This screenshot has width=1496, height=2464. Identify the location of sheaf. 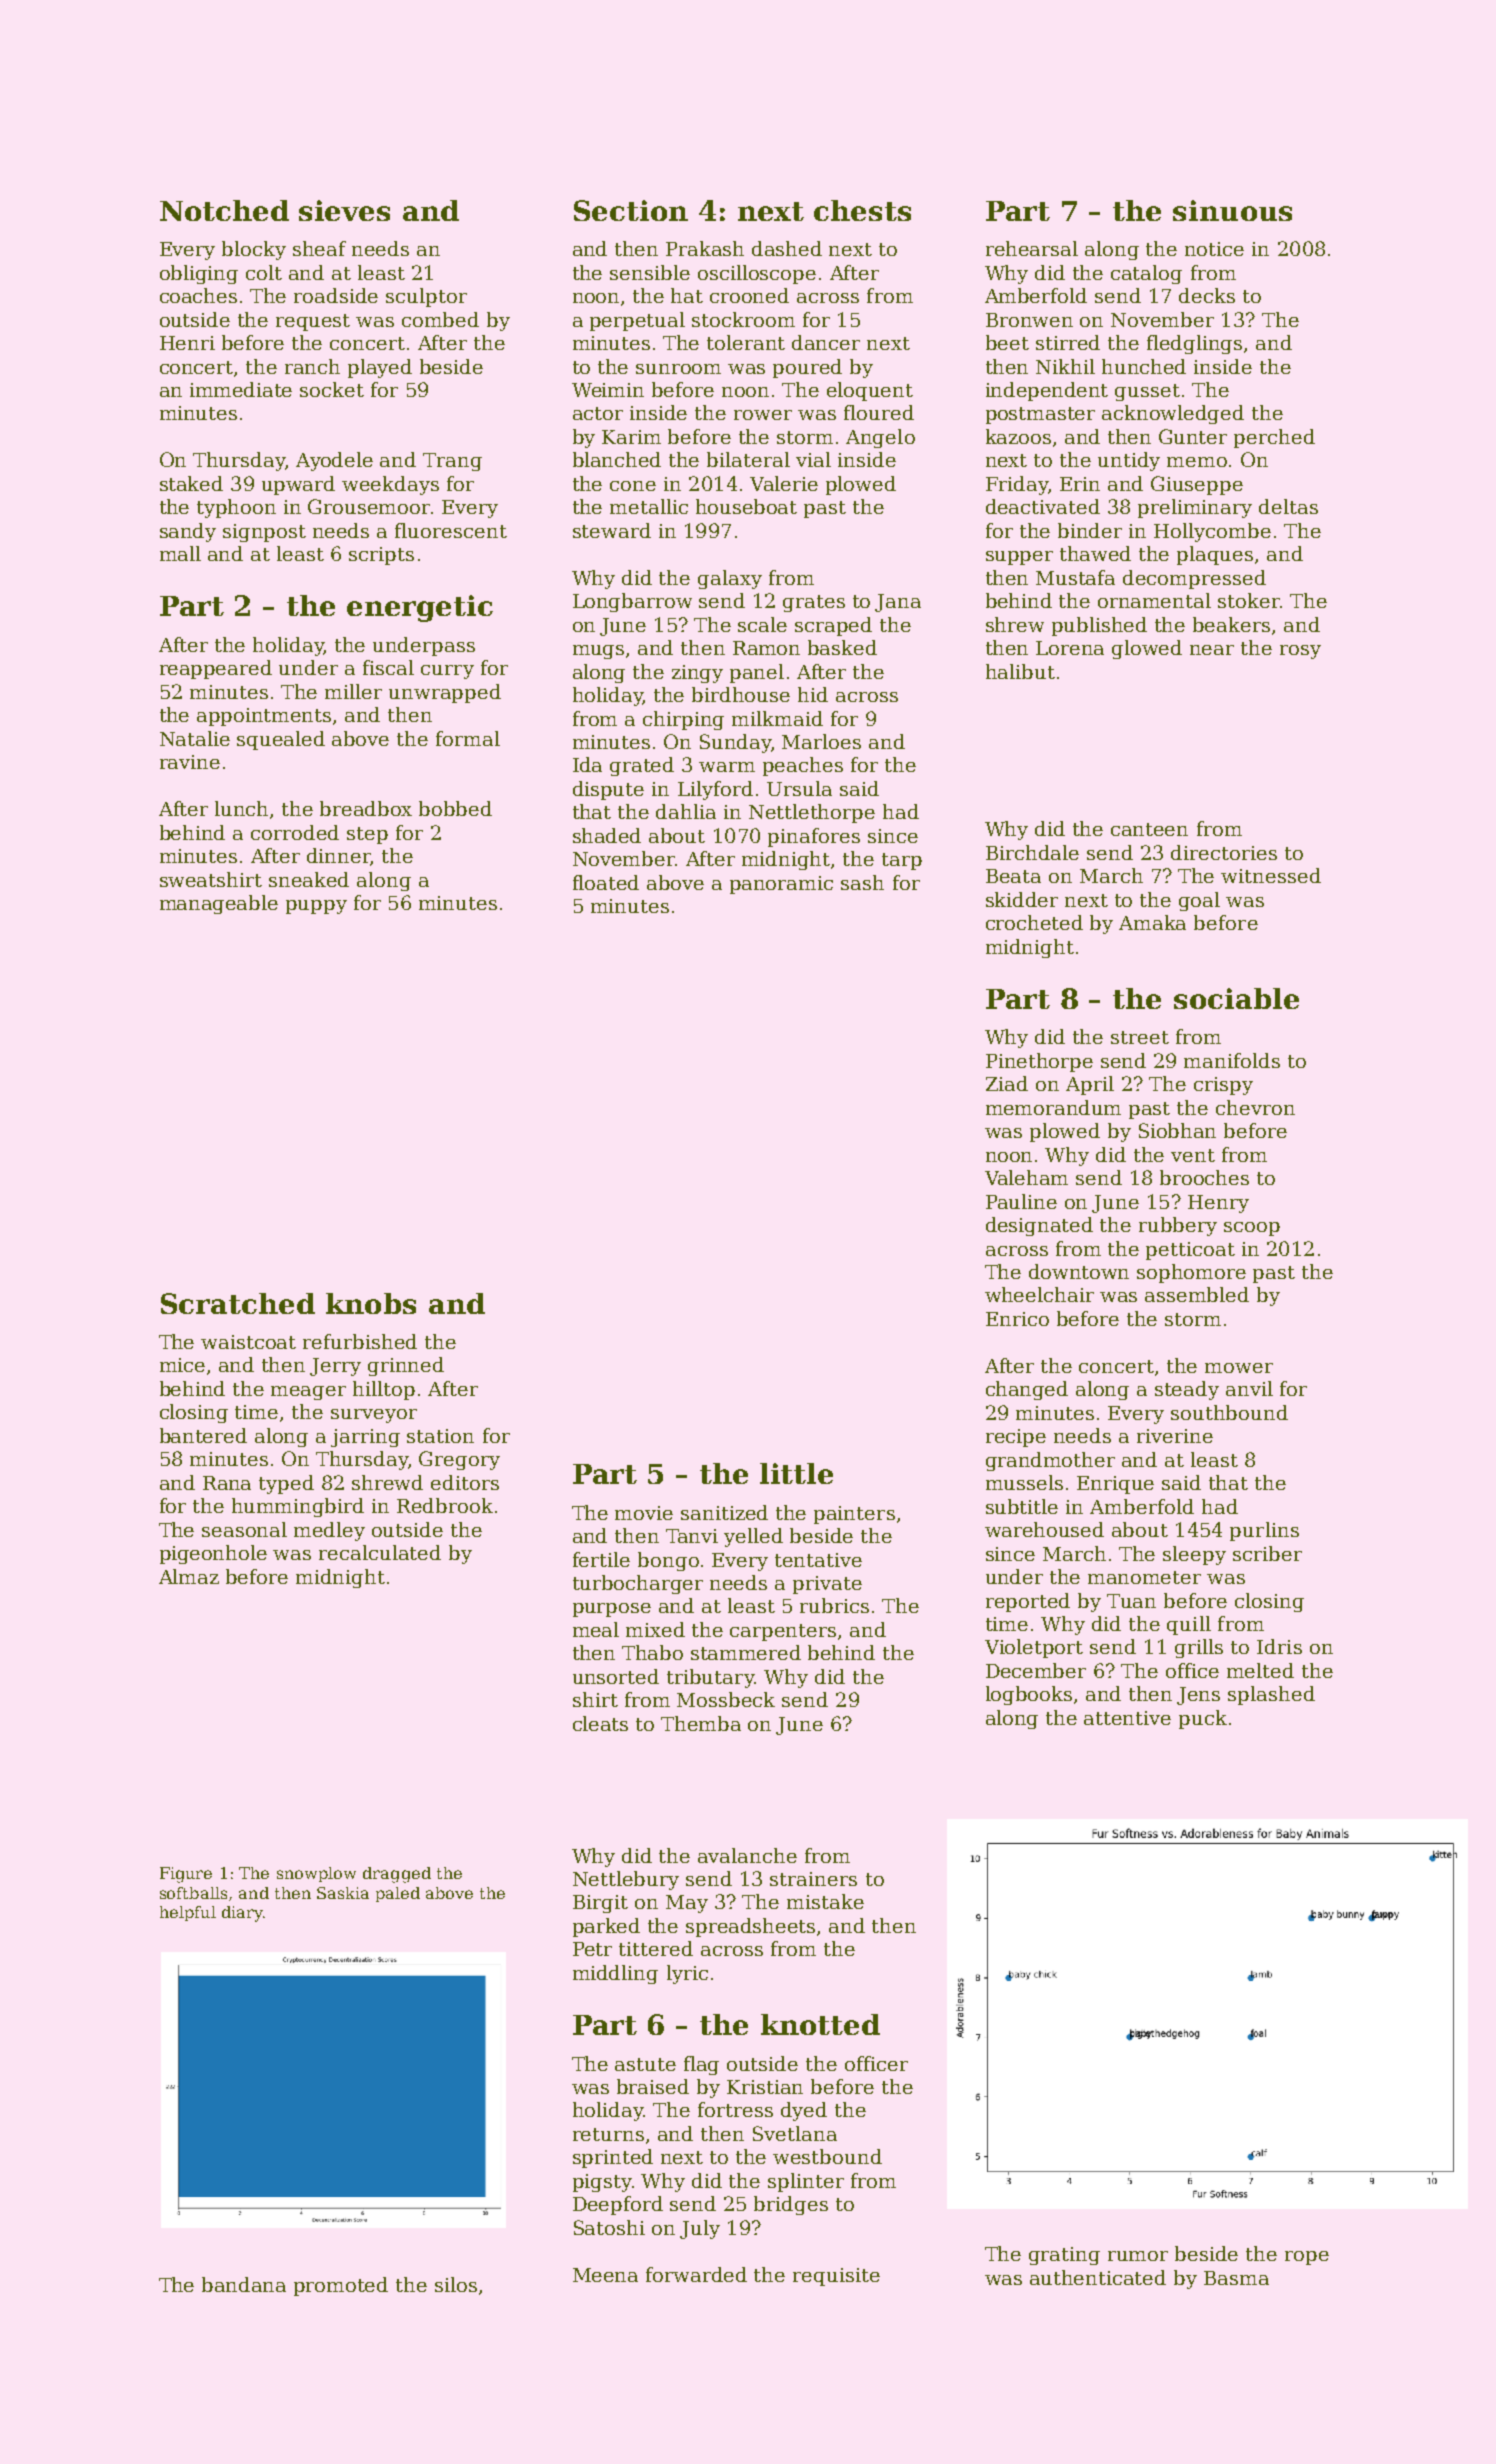
(319, 248).
